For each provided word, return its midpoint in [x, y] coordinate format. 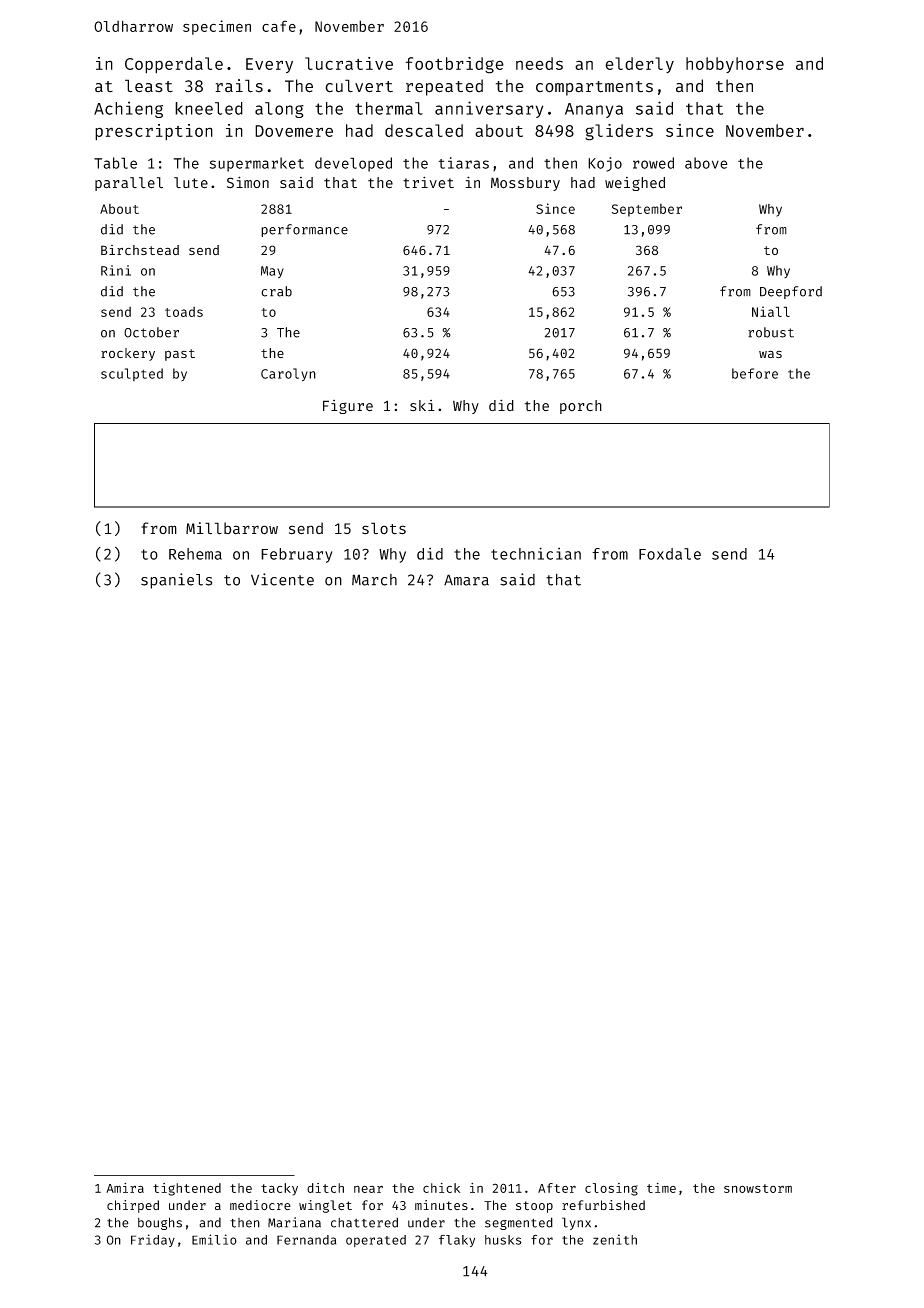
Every [269, 65]
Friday [153, 1240]
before [755, 373]
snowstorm [758, 1188]
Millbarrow [232, 528]
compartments [594, 88]
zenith [615, 1239]
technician [536, 553]
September [647, 210]
